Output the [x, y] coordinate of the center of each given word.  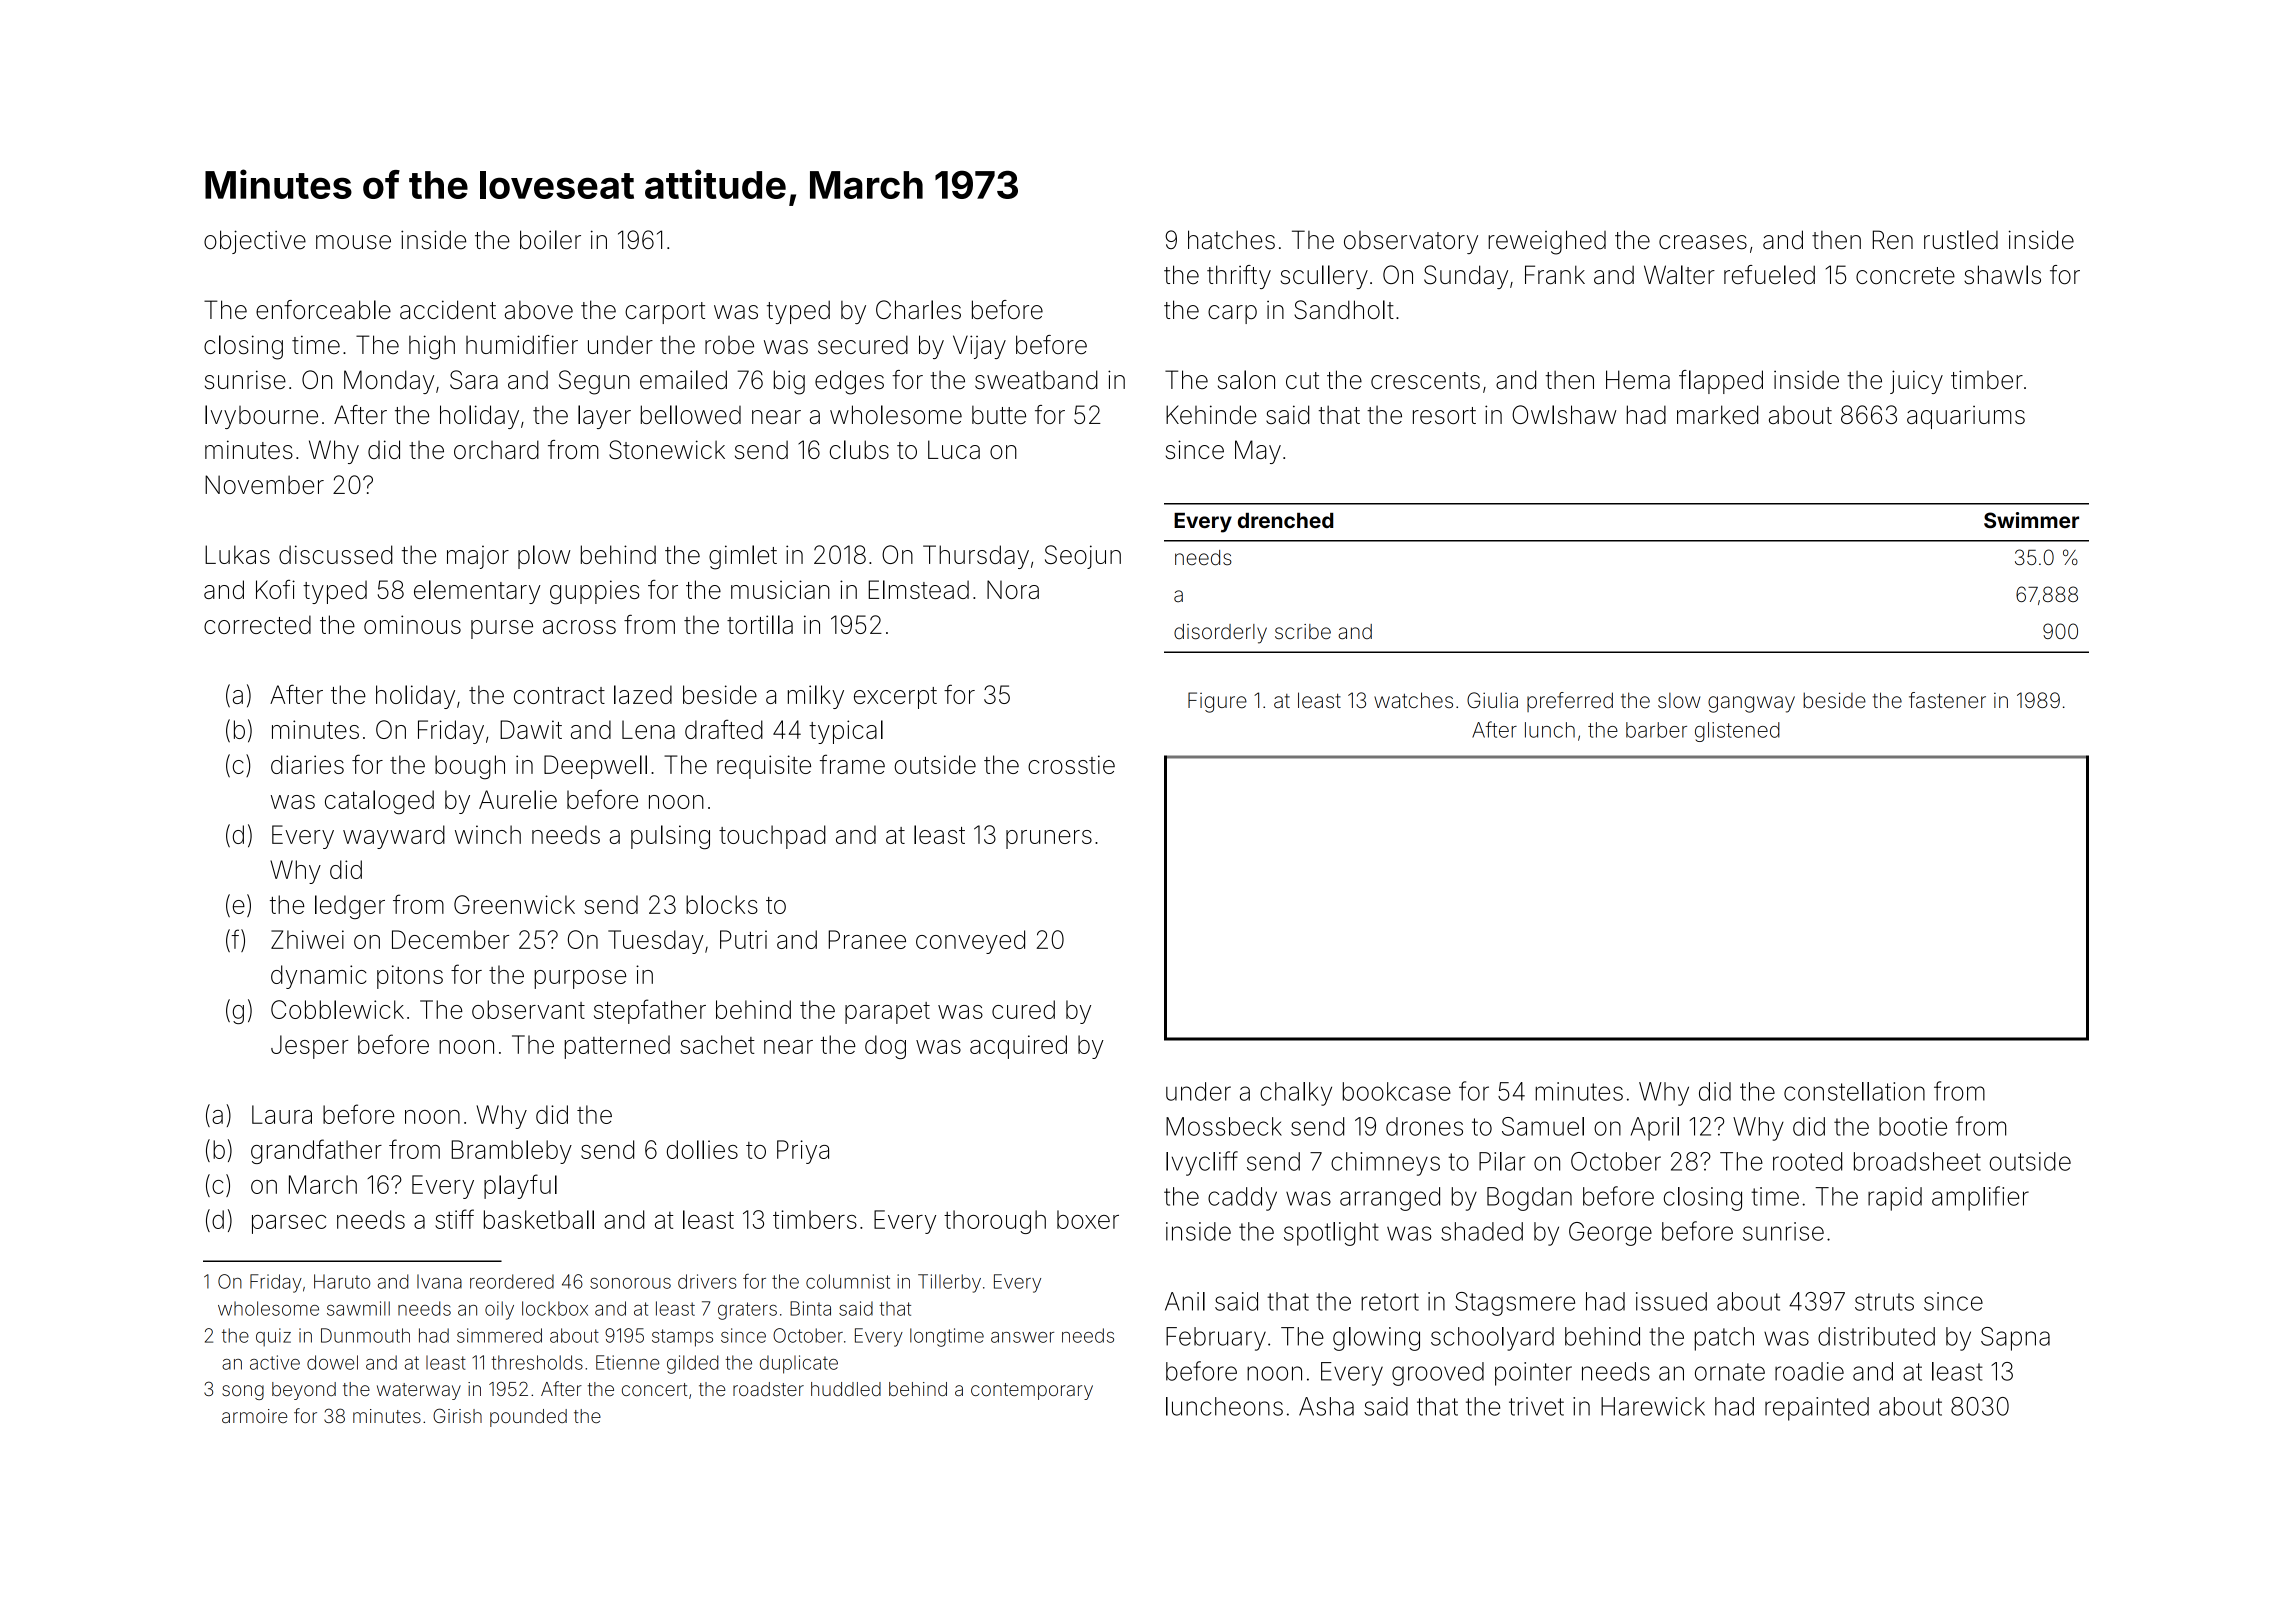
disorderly [1220, 634]
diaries [307, 764]
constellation [1854, 1091]
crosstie [1071, 764]
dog [885, 1047]
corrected [257, 624]
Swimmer [2031, 520]
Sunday [1466, 277]
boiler [550, 240]
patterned [617, 1047]
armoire [254, 1416]
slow [1679, 700]
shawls [2002, 275]
